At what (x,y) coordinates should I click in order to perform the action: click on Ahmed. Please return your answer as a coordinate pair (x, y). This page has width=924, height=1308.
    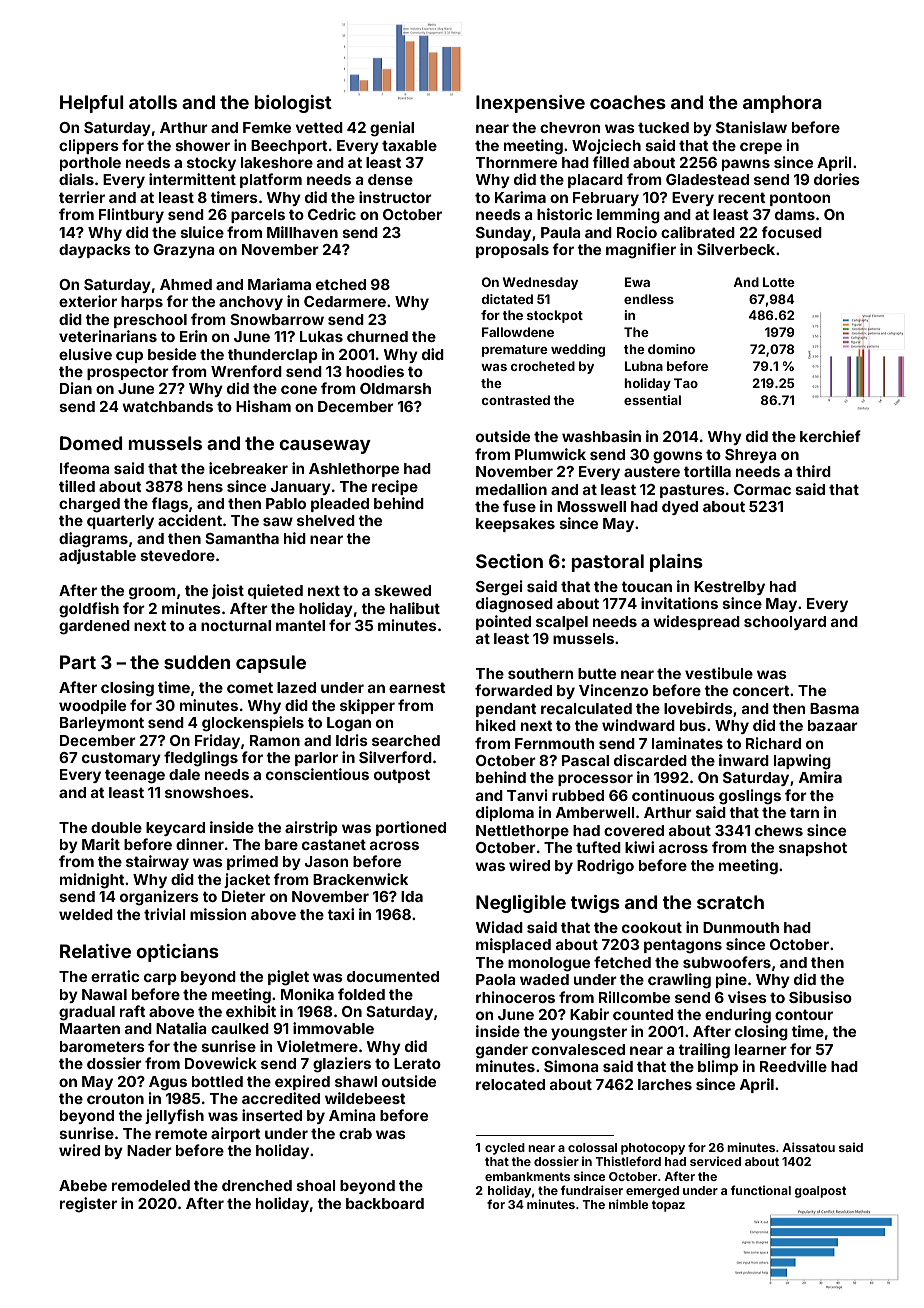
    Looking at the image, I should click on (186, 284).
